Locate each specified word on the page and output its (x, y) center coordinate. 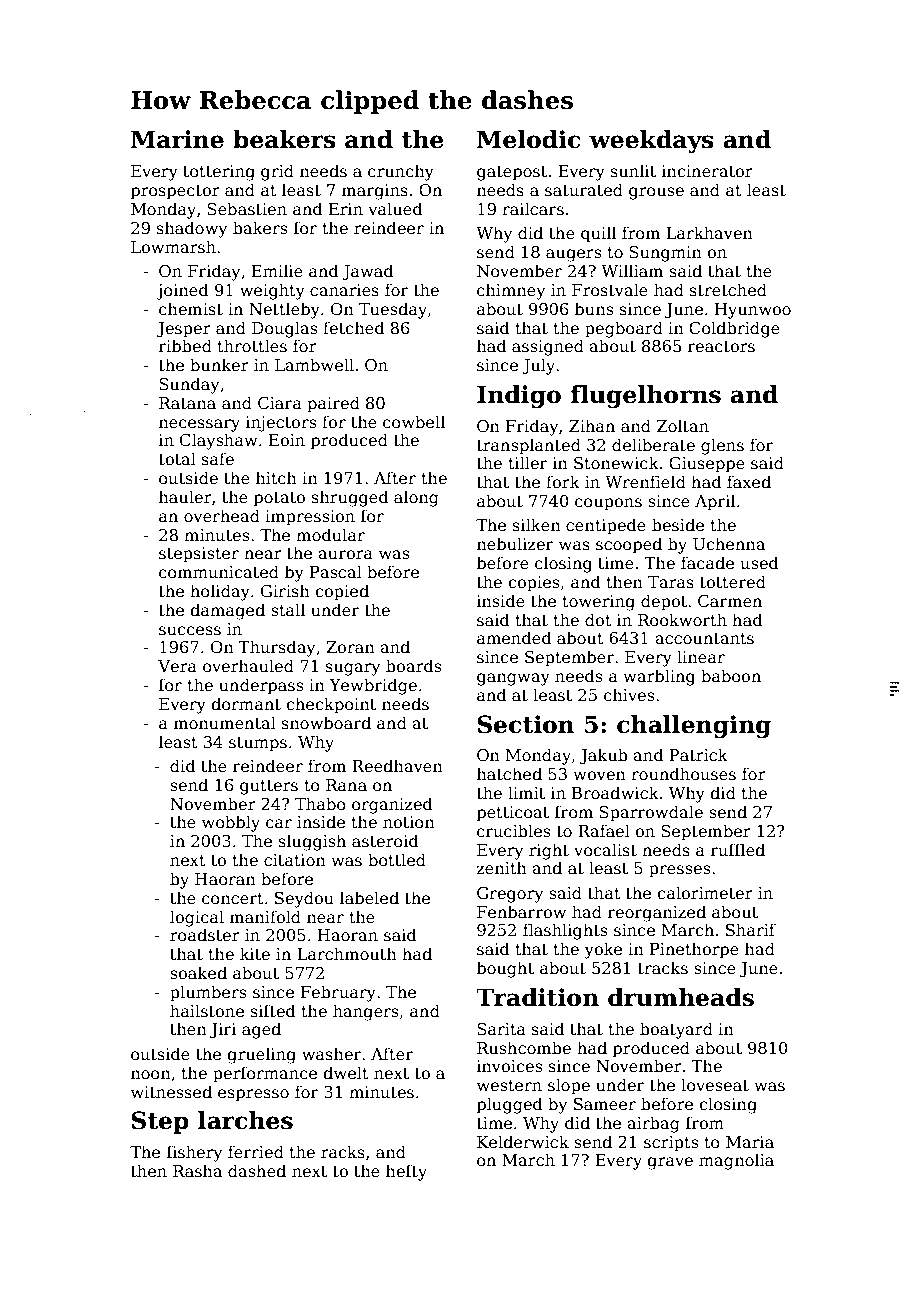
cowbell (414, 422)
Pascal (336, 572)
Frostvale (610, 290)
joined (182, 291)
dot (598, 619)
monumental (225, 723)
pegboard (624, 329)
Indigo (519, 396)
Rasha (197, 1171)
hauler (185, 497)
